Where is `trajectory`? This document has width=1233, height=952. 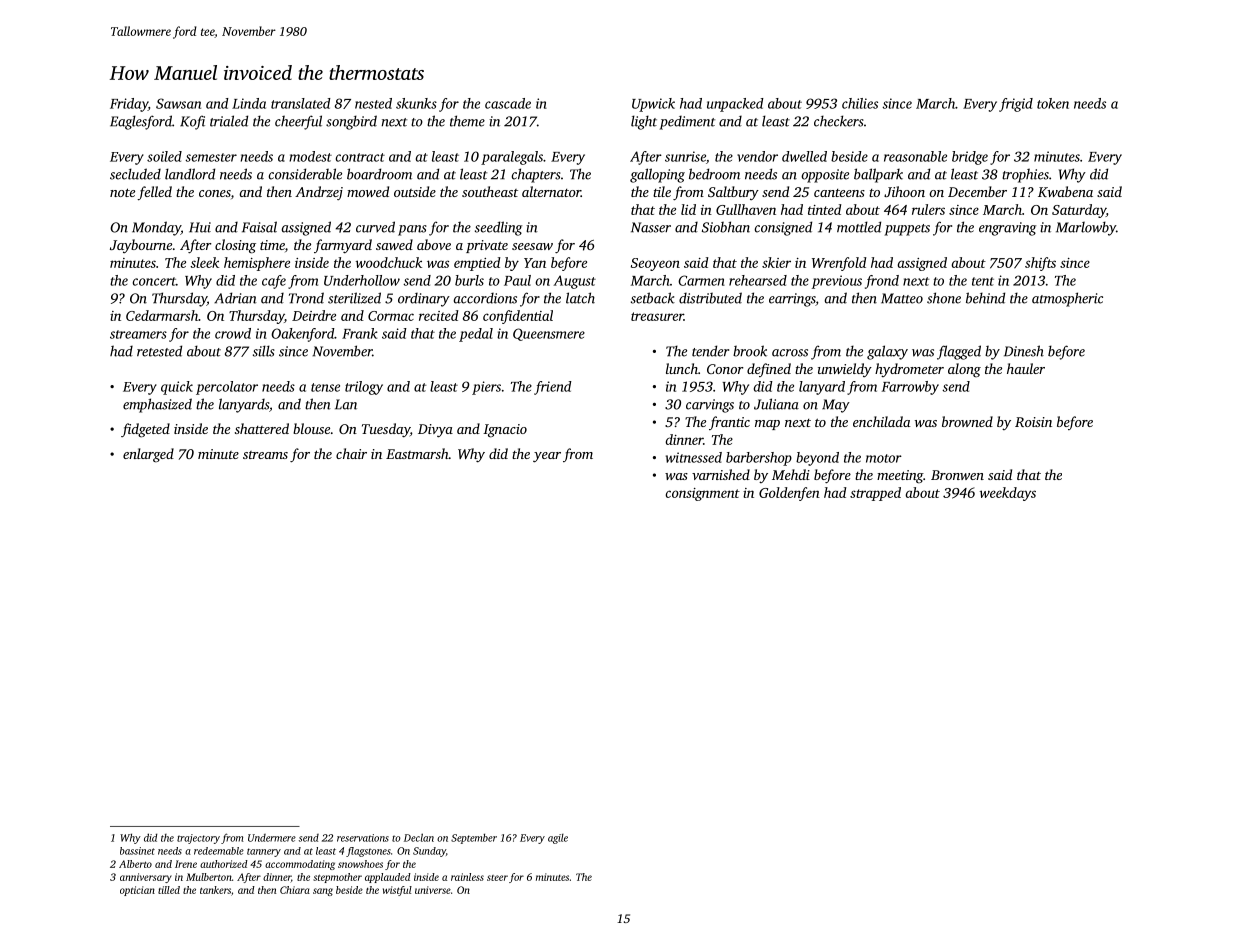
trajectory is located at coordinates (198, 839).
